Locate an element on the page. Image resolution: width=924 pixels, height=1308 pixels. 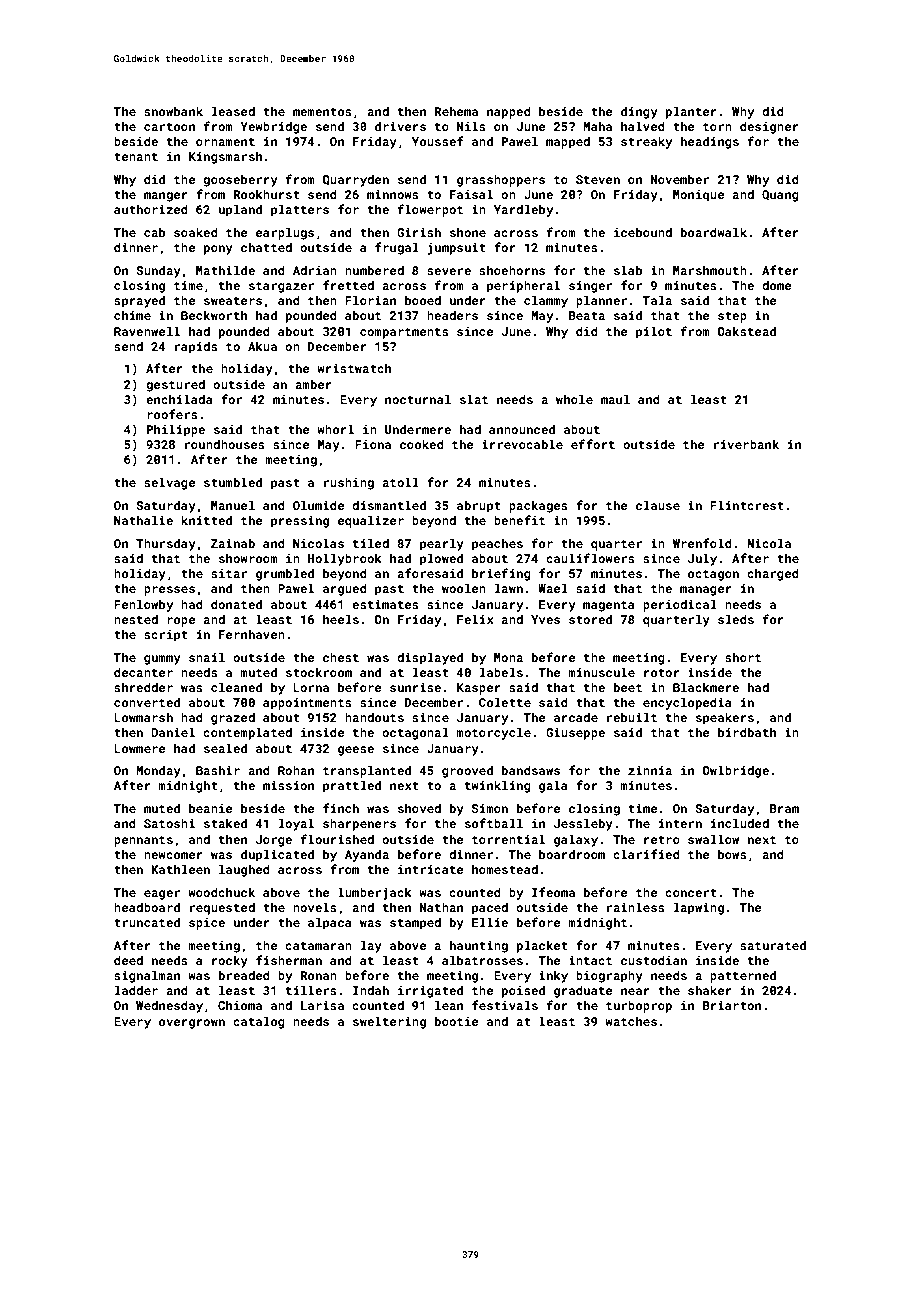
headings is located at coordinates (710, 142).
